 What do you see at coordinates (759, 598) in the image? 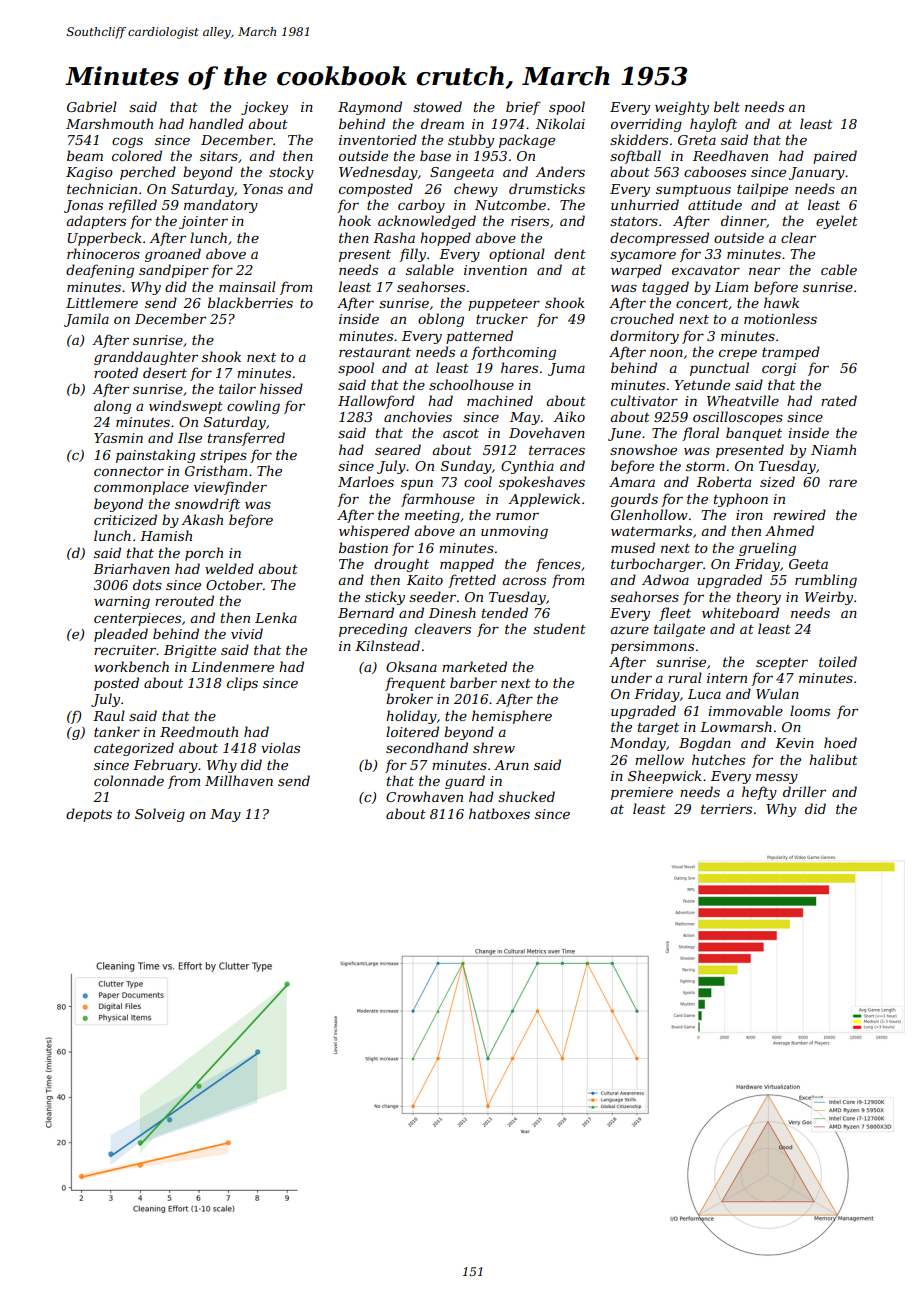
I see `theory` at bounding box center [759, 598].
